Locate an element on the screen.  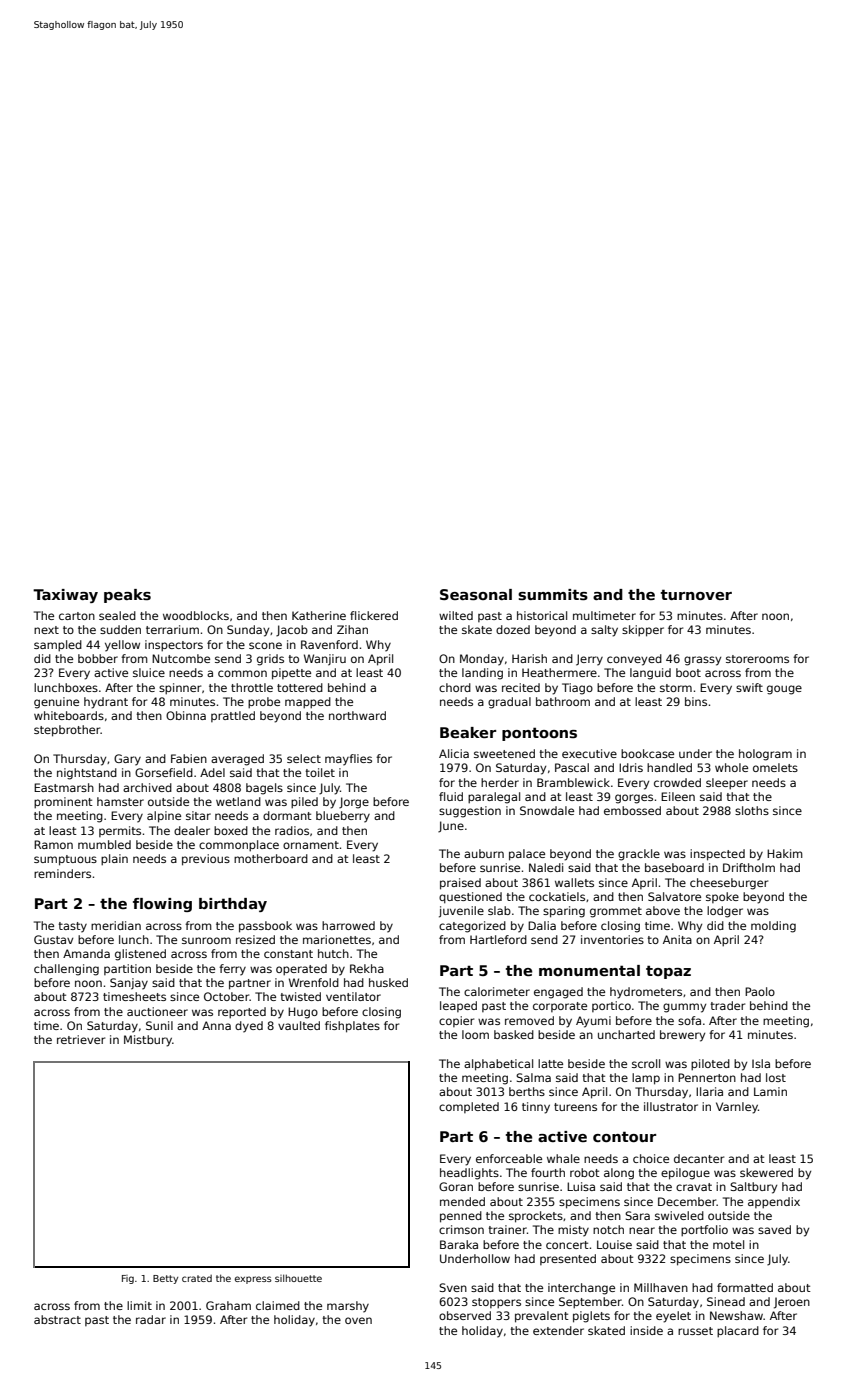
skewered is located at coordinates (766, 1172).
